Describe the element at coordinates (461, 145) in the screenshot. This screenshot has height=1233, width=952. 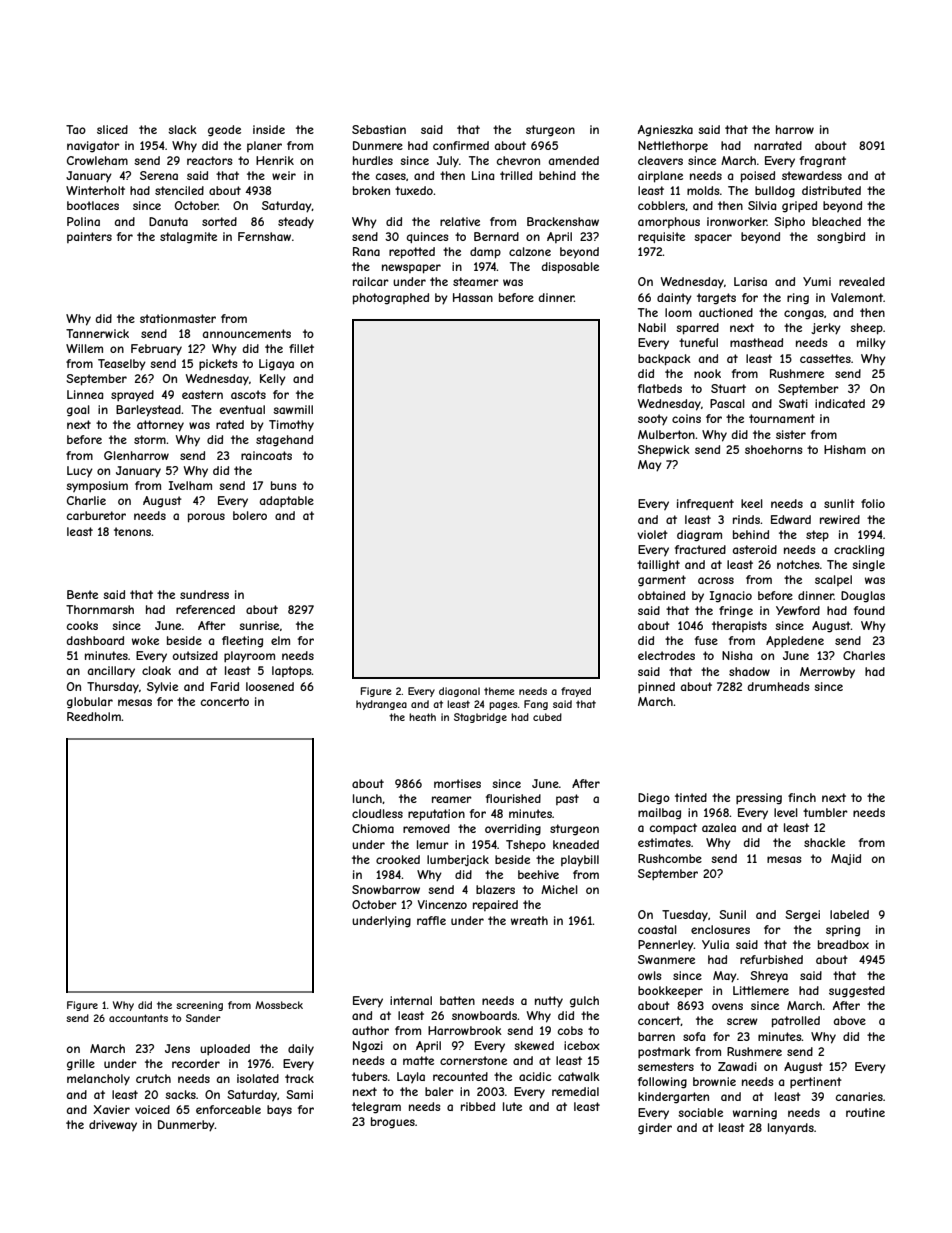
I see `confirmed` at that location.
